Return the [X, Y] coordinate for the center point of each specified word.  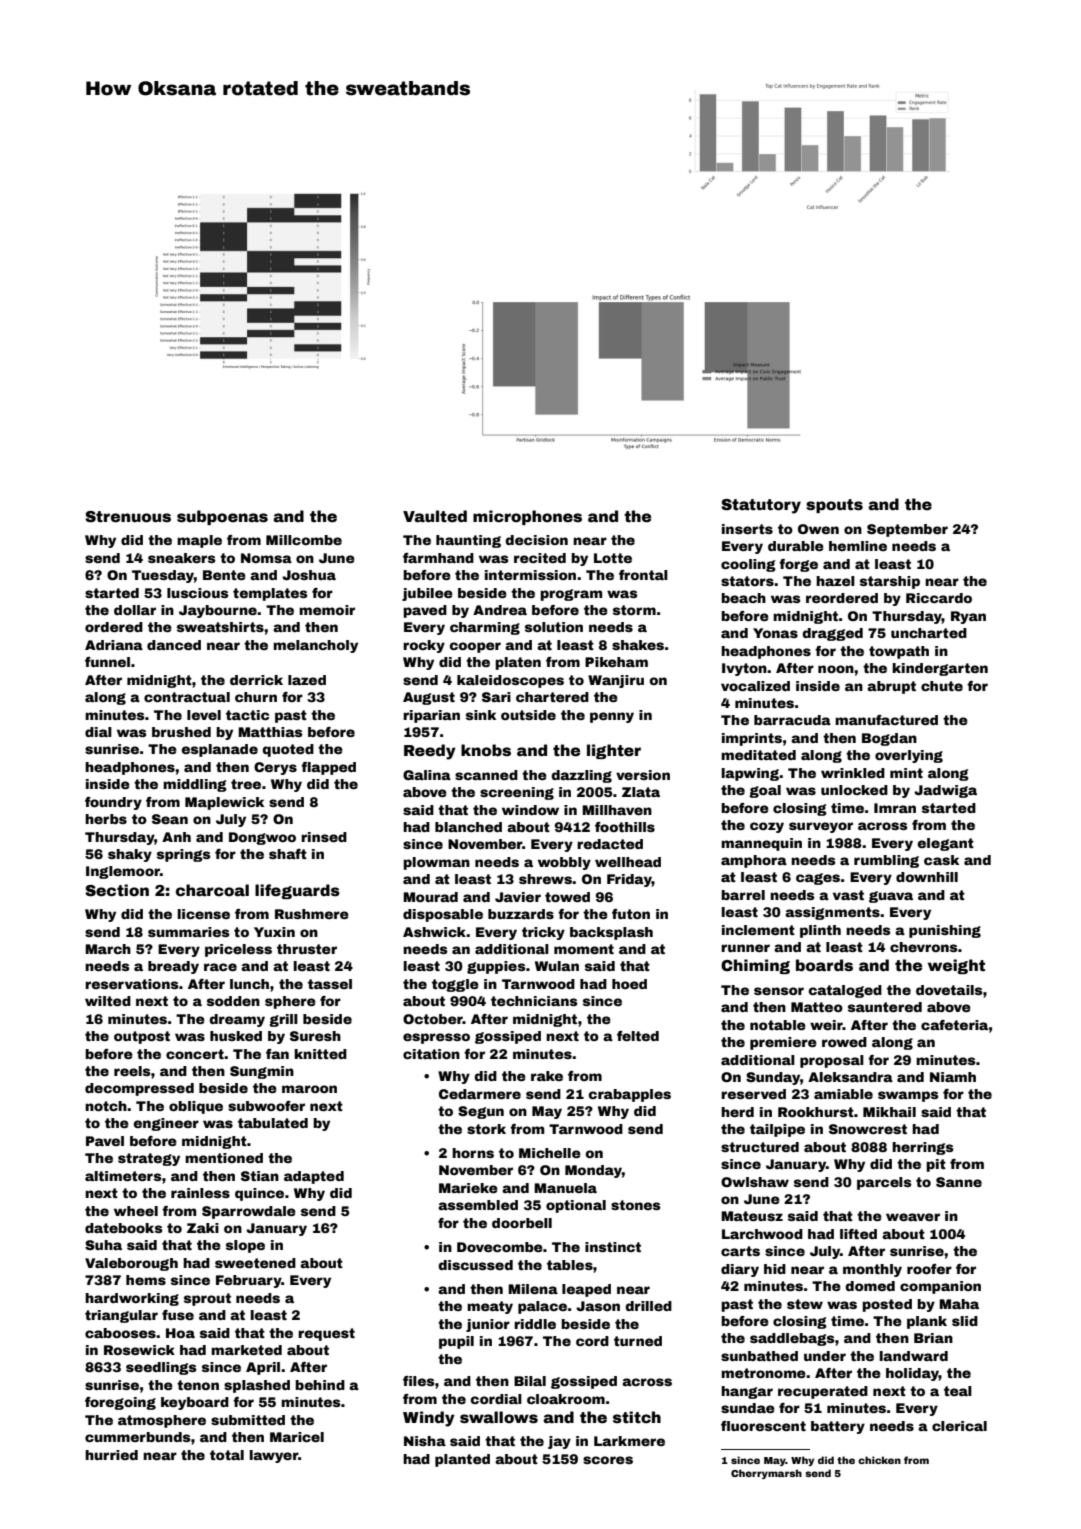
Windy [429, 1419]
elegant [945, 844]
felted [638, 1036]
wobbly [564, 863]
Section [117, 890]
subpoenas [222, 517]
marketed [246, 1350]
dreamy [237, 1020]
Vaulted [435, 516]
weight [956, 966]
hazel [835, 581]
